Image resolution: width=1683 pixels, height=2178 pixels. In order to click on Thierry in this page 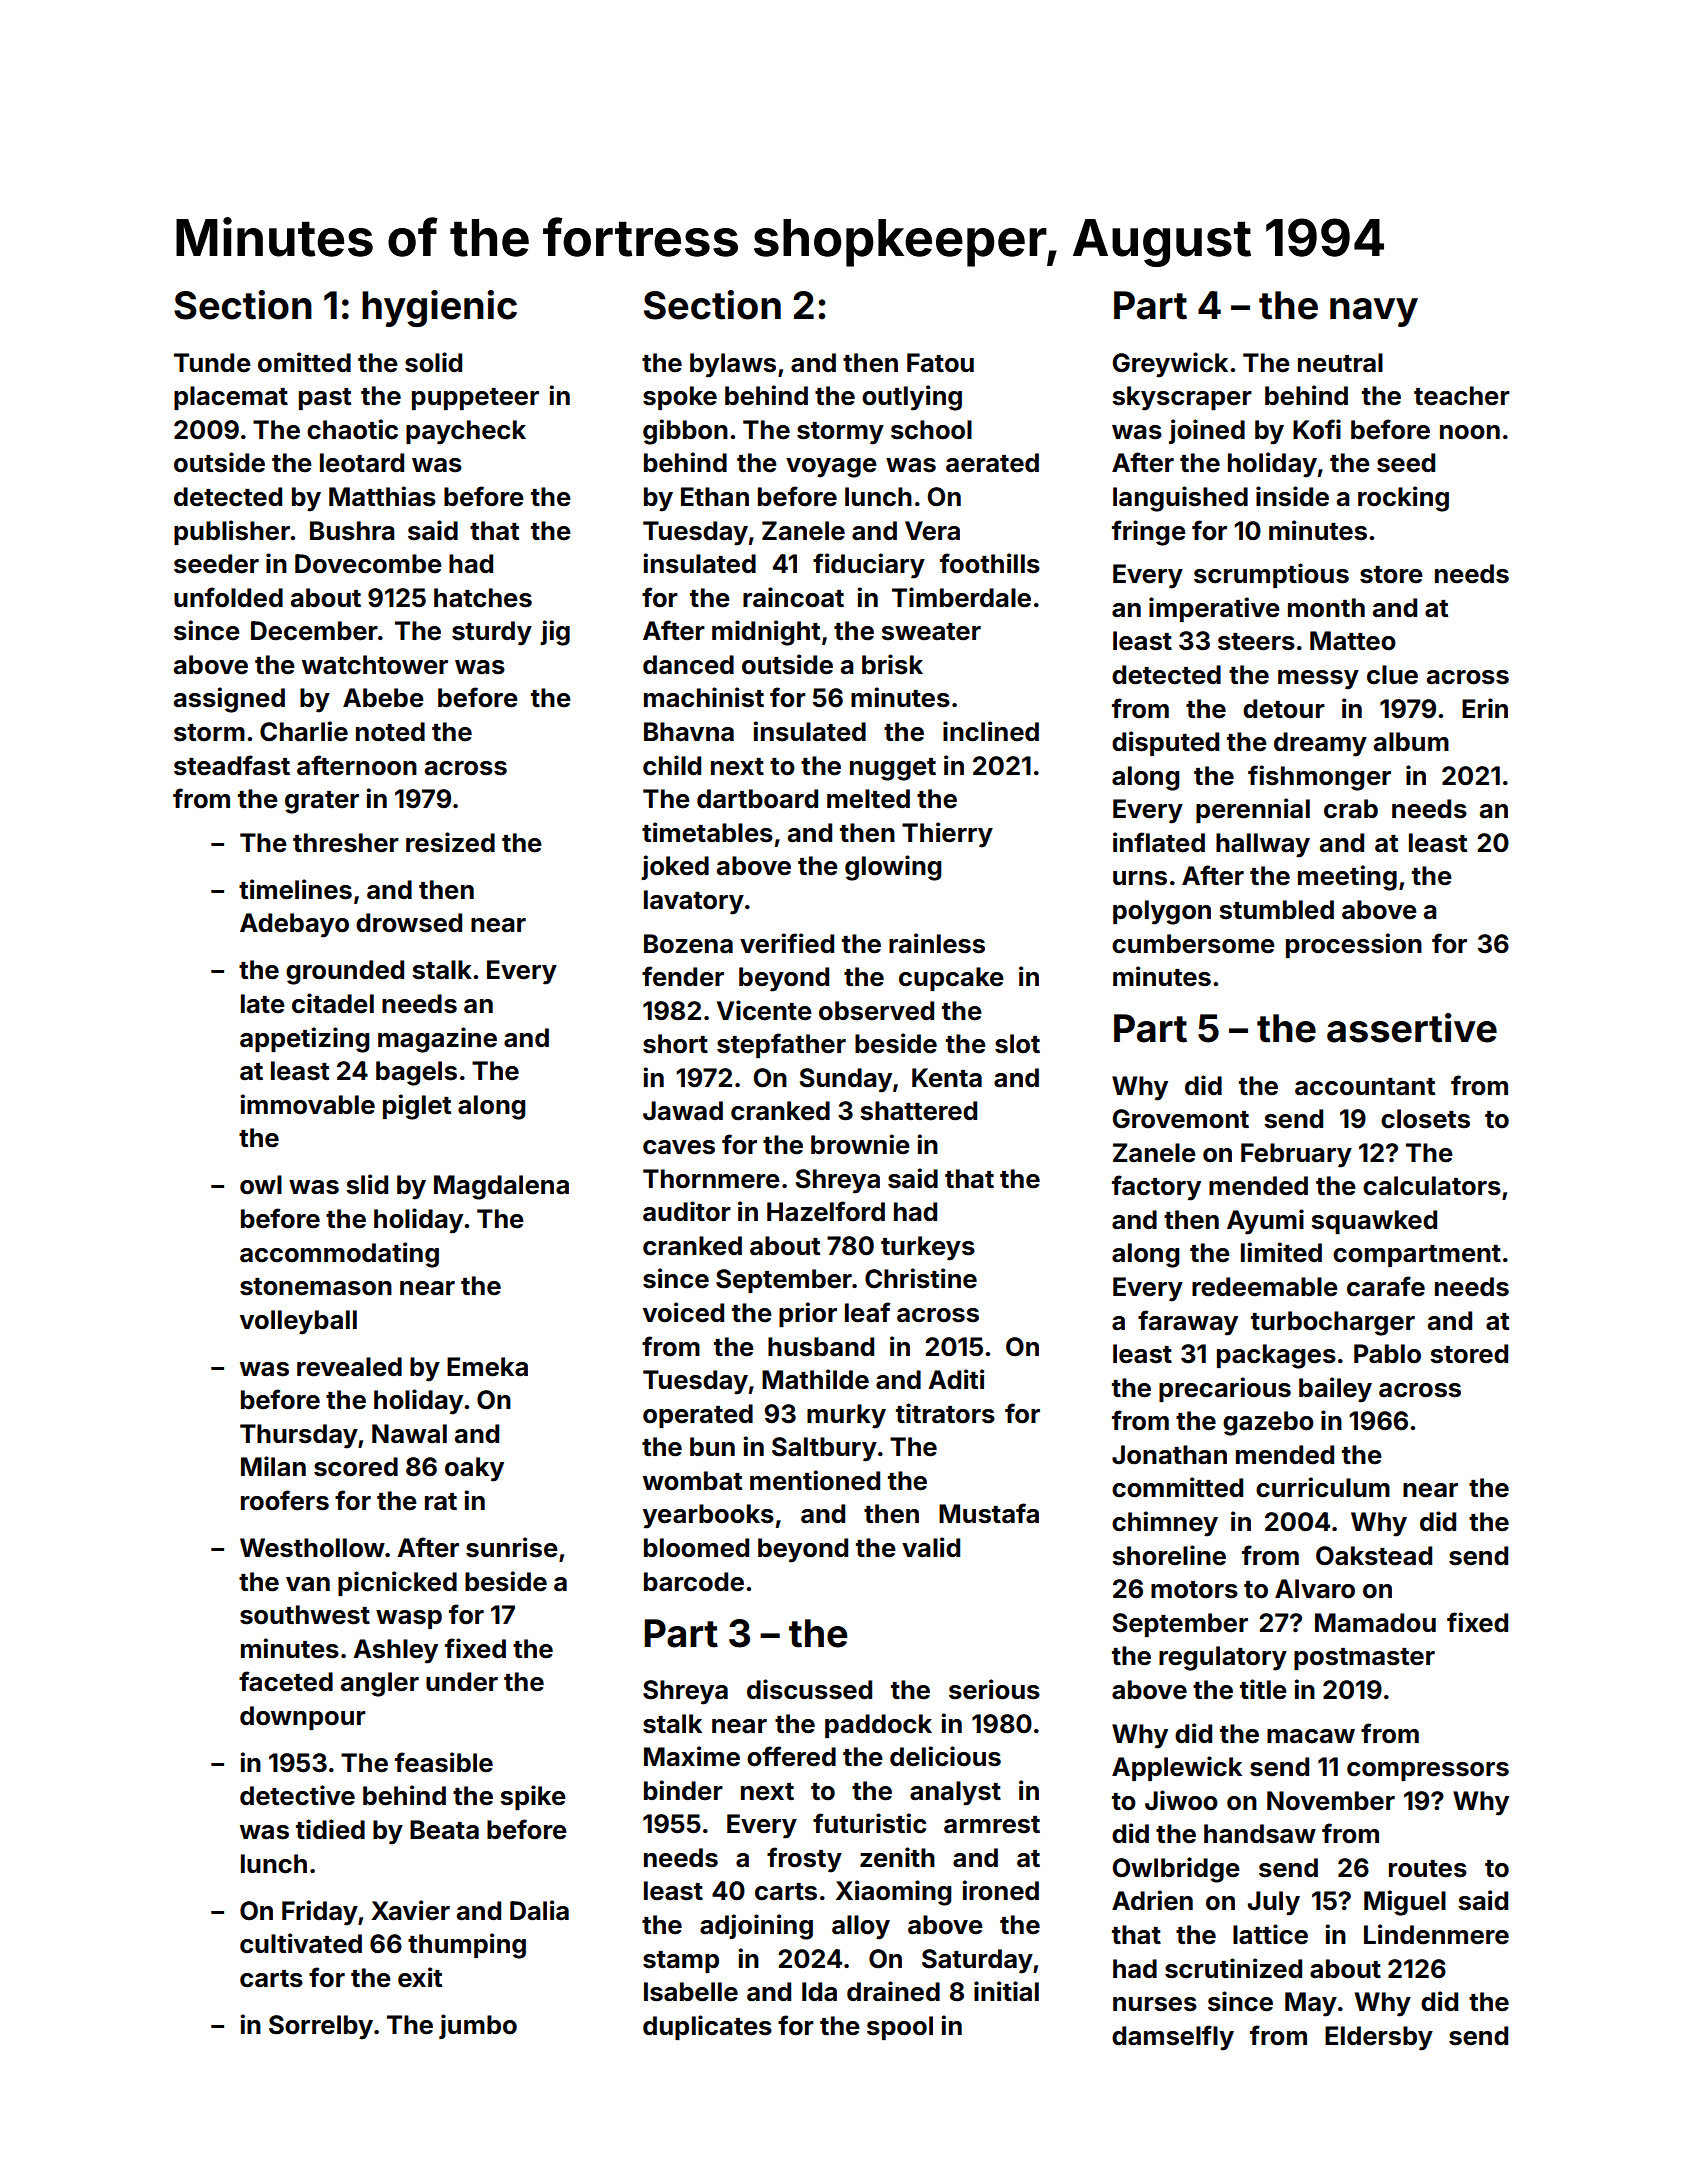, I will do `click(947, 835)`.
